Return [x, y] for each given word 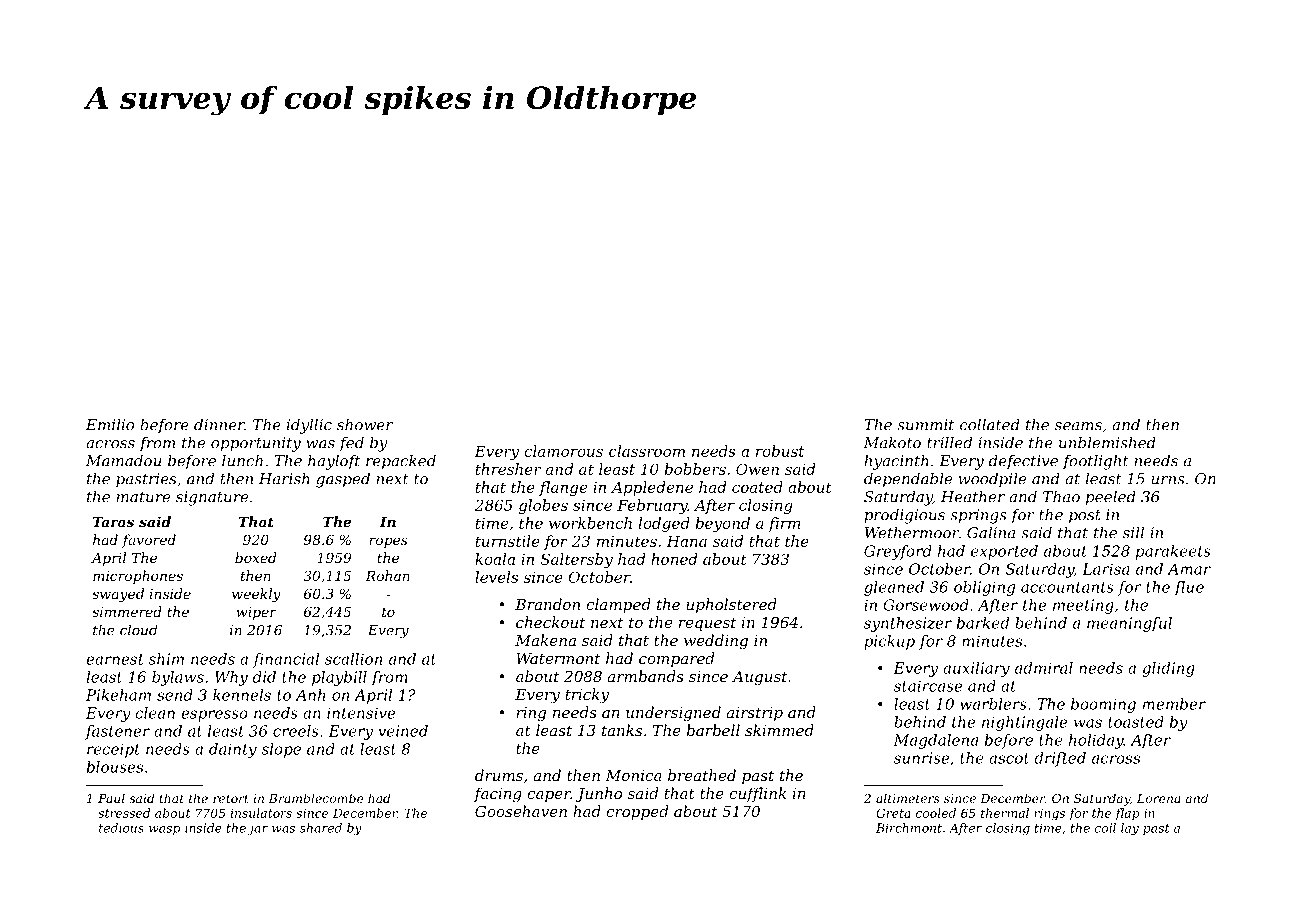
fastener [117, 732]
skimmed [779, 730]
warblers [993, 704]
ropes [388, 542]
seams [1078, 426]
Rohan [387, 575]
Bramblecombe [316, 798]
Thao [1061, 496]
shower [365, 424]
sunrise [921, 758]
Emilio [110, 424]
